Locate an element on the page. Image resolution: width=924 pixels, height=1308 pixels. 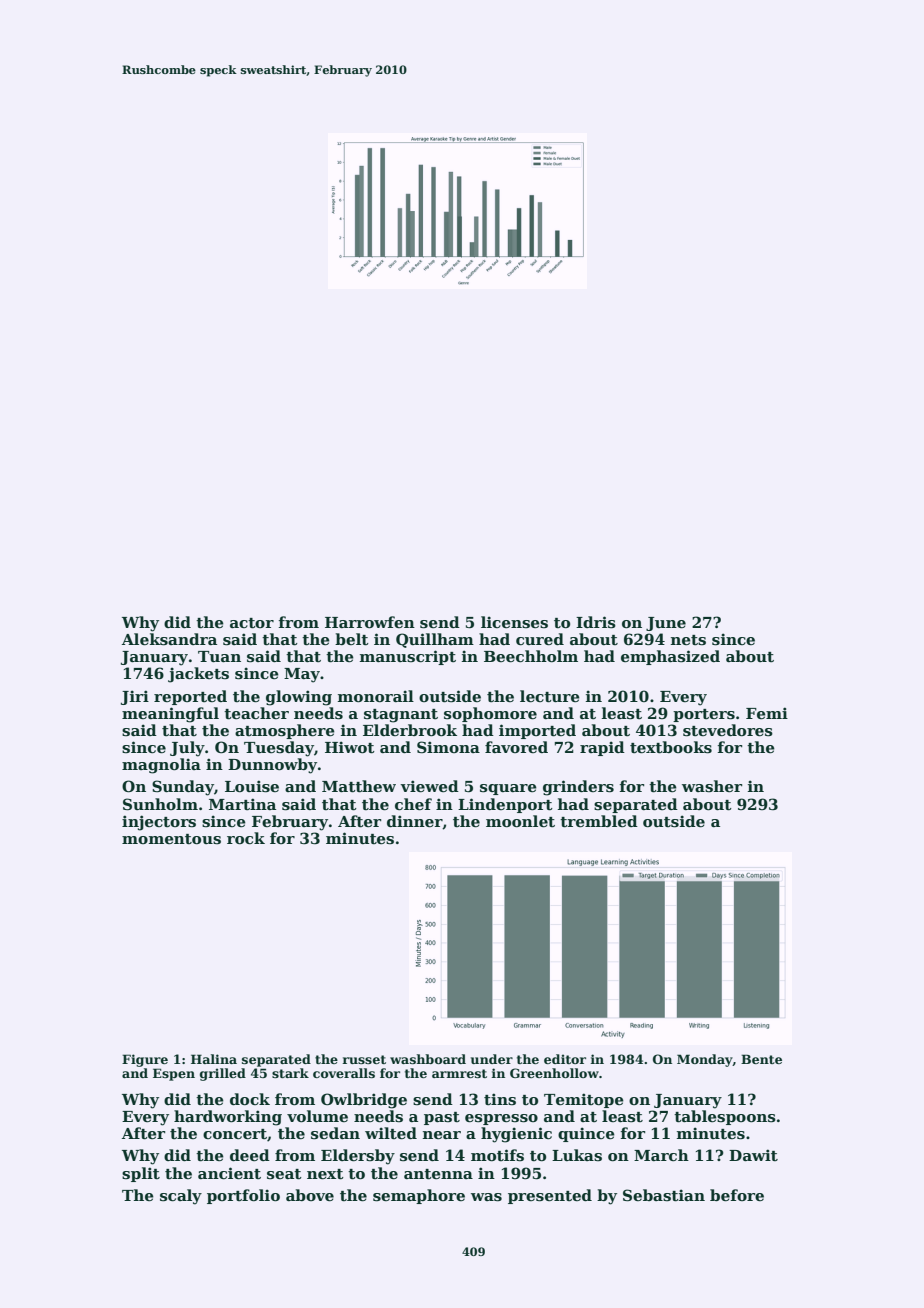
sophomore is located at coordinates (490, 714).
